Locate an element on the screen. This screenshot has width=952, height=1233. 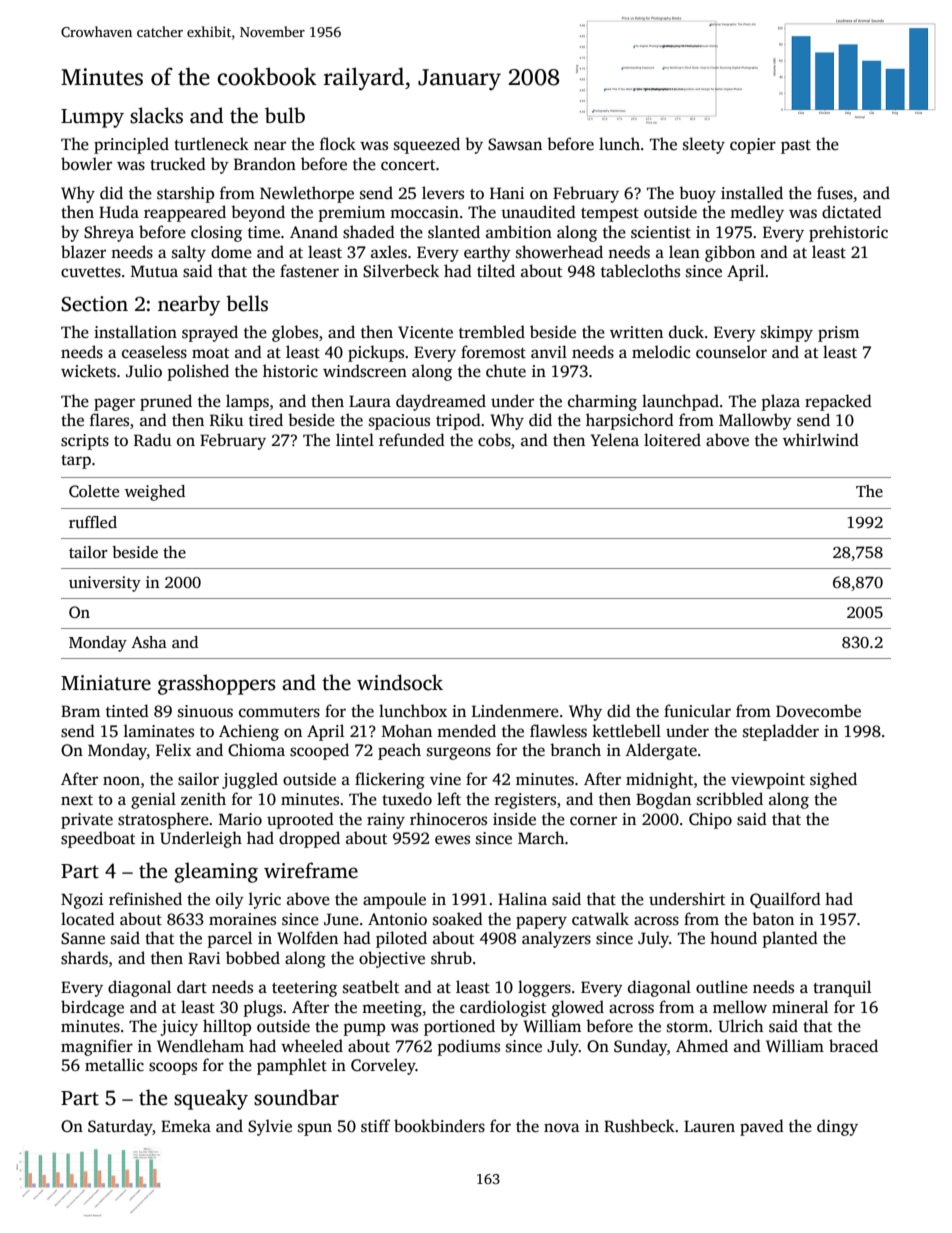
metallic is located at coordinates (114, 1065).
